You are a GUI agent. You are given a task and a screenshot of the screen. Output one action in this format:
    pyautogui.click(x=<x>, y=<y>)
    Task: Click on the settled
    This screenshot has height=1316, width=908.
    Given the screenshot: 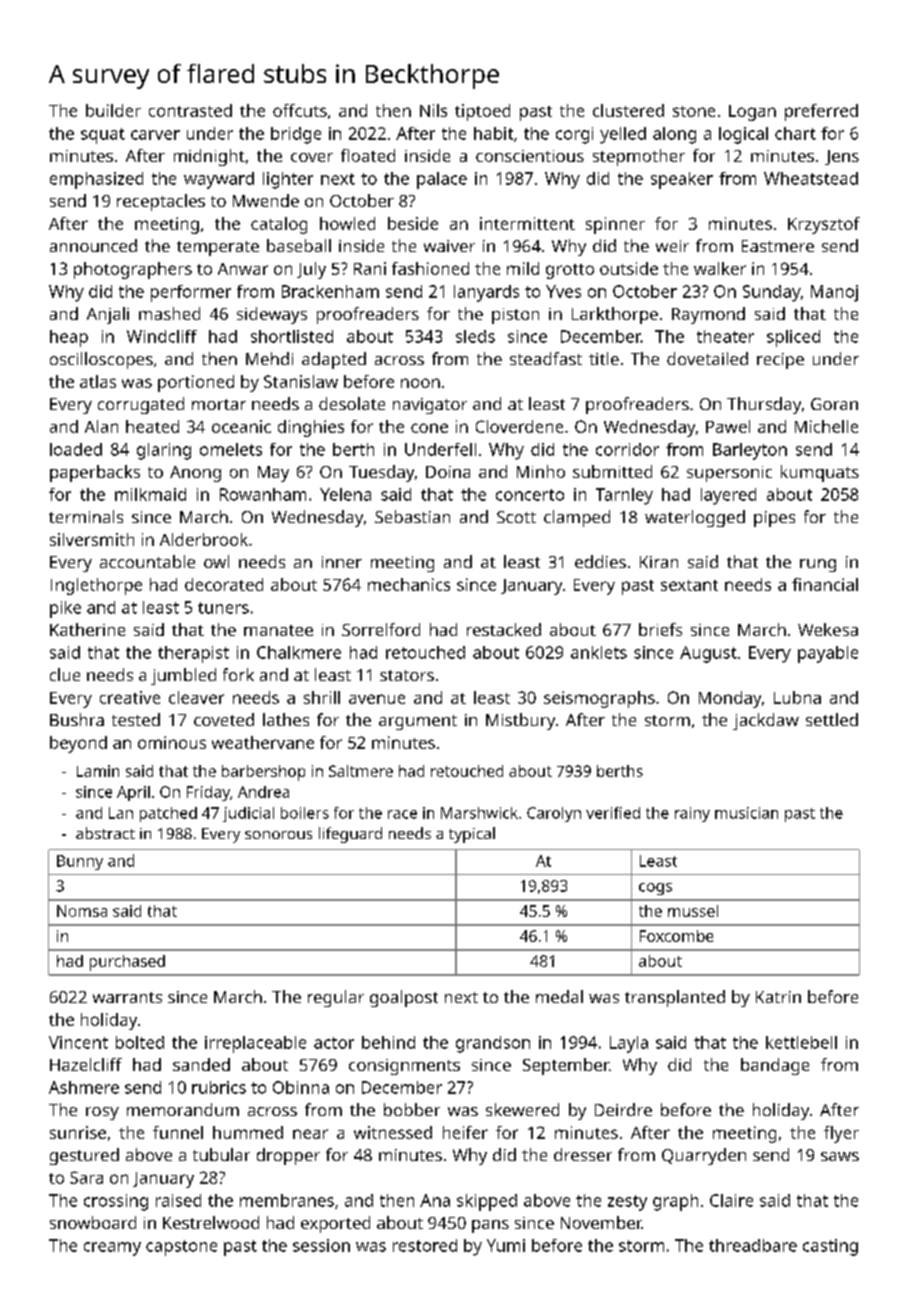 What is the action you would take?
    pyautogui.click(x=832, y=719)
